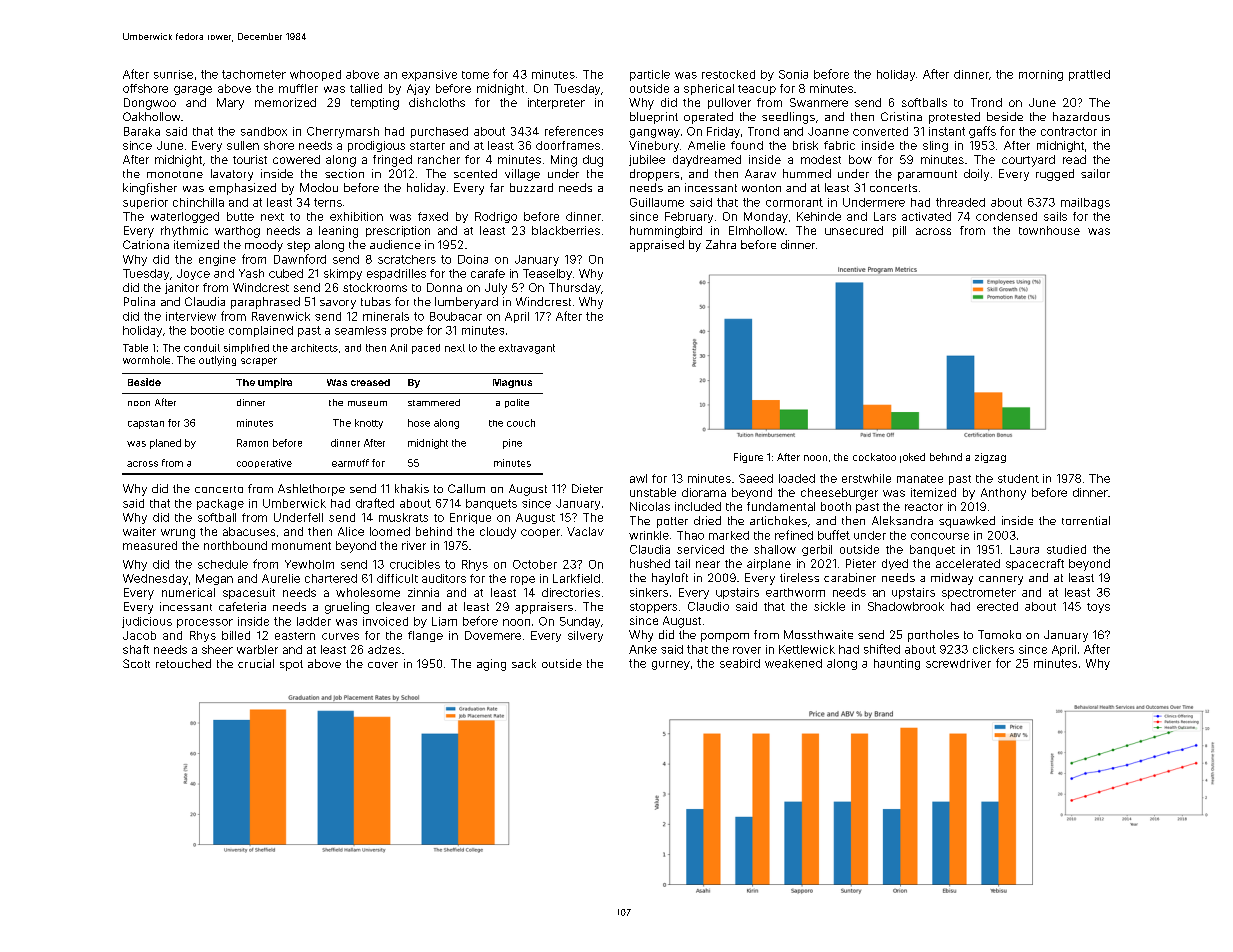 This image has height=952, width=1233. What do you see at coordinates (1001, 580) in the image?
I see `cannery` at bounding box center [1001, 580].
